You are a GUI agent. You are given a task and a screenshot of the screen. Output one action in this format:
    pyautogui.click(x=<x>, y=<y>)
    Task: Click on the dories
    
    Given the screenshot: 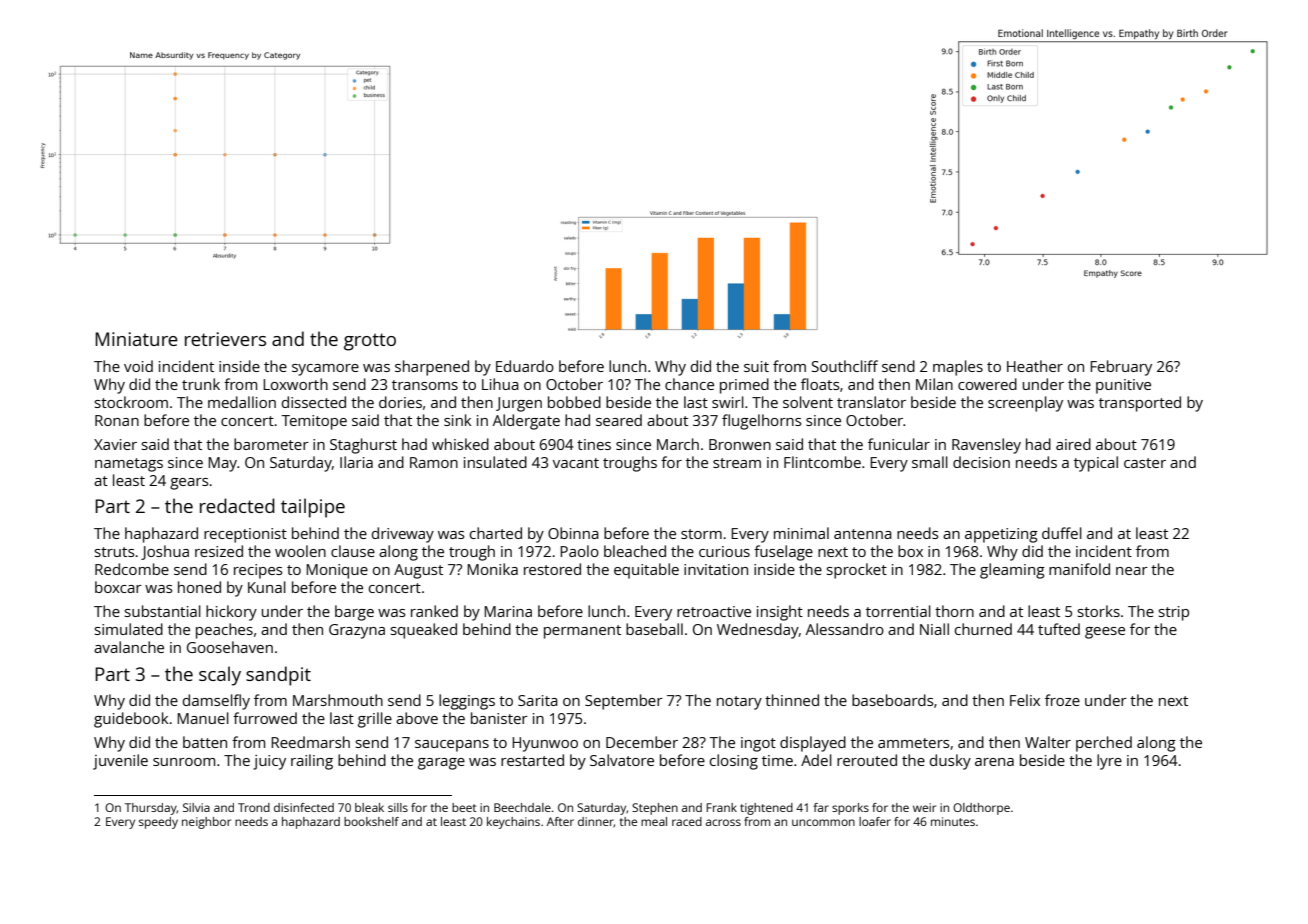 What is the action you would take?
    pyautogui.click(x=400, y=402)
